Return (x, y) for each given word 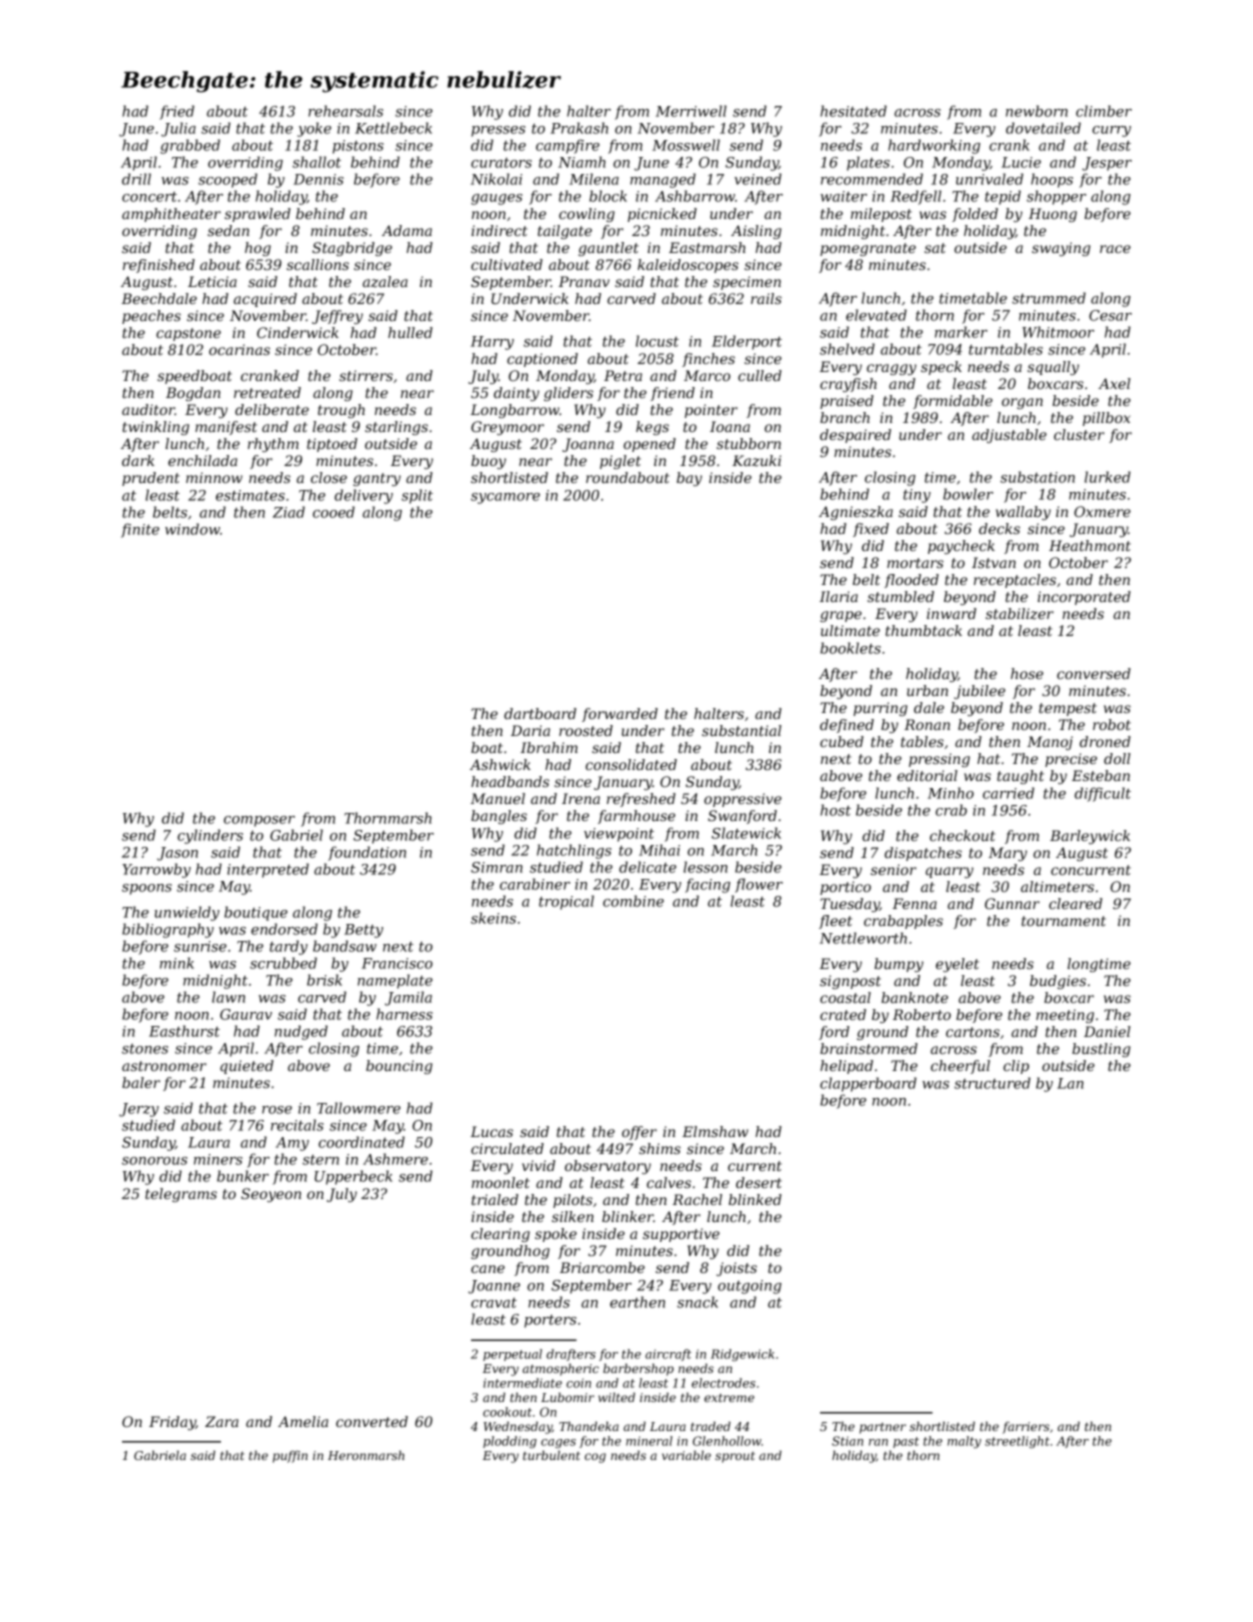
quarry (950, 872)
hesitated (853, 111)
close (329, 477)
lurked (1108, 477)
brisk (324, 980)
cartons (973, 1032)
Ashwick (500, 764)
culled (760, 375)
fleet (835, 922)
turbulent (551, 1455)
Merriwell (691, 111)
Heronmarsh (366, 1455)
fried (177, 112)
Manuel (498, 798)
